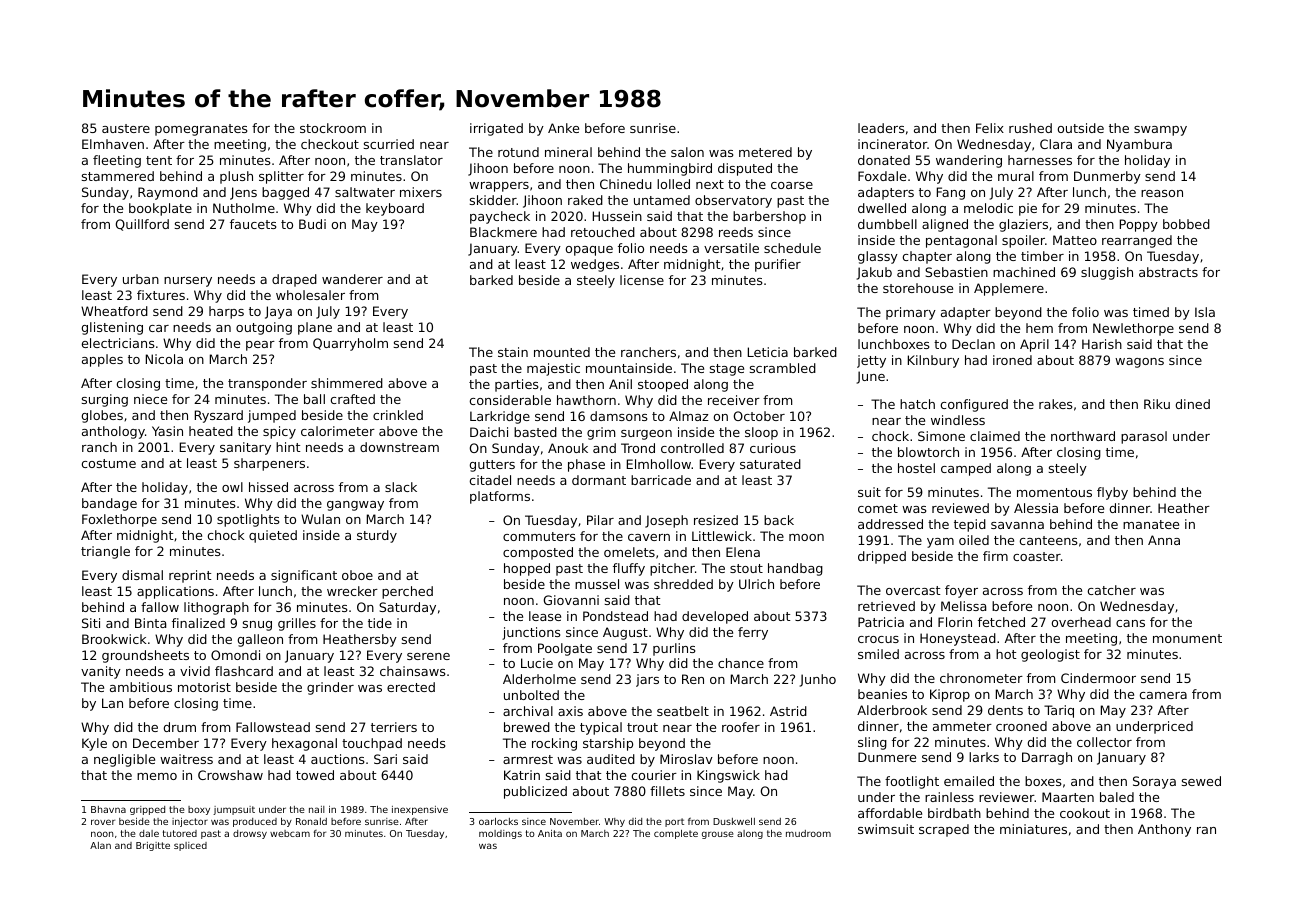 The width and height of the image is (1308, 924). Describe the element at coordinates (126, 128) in the image. I see `austere` at that location.
